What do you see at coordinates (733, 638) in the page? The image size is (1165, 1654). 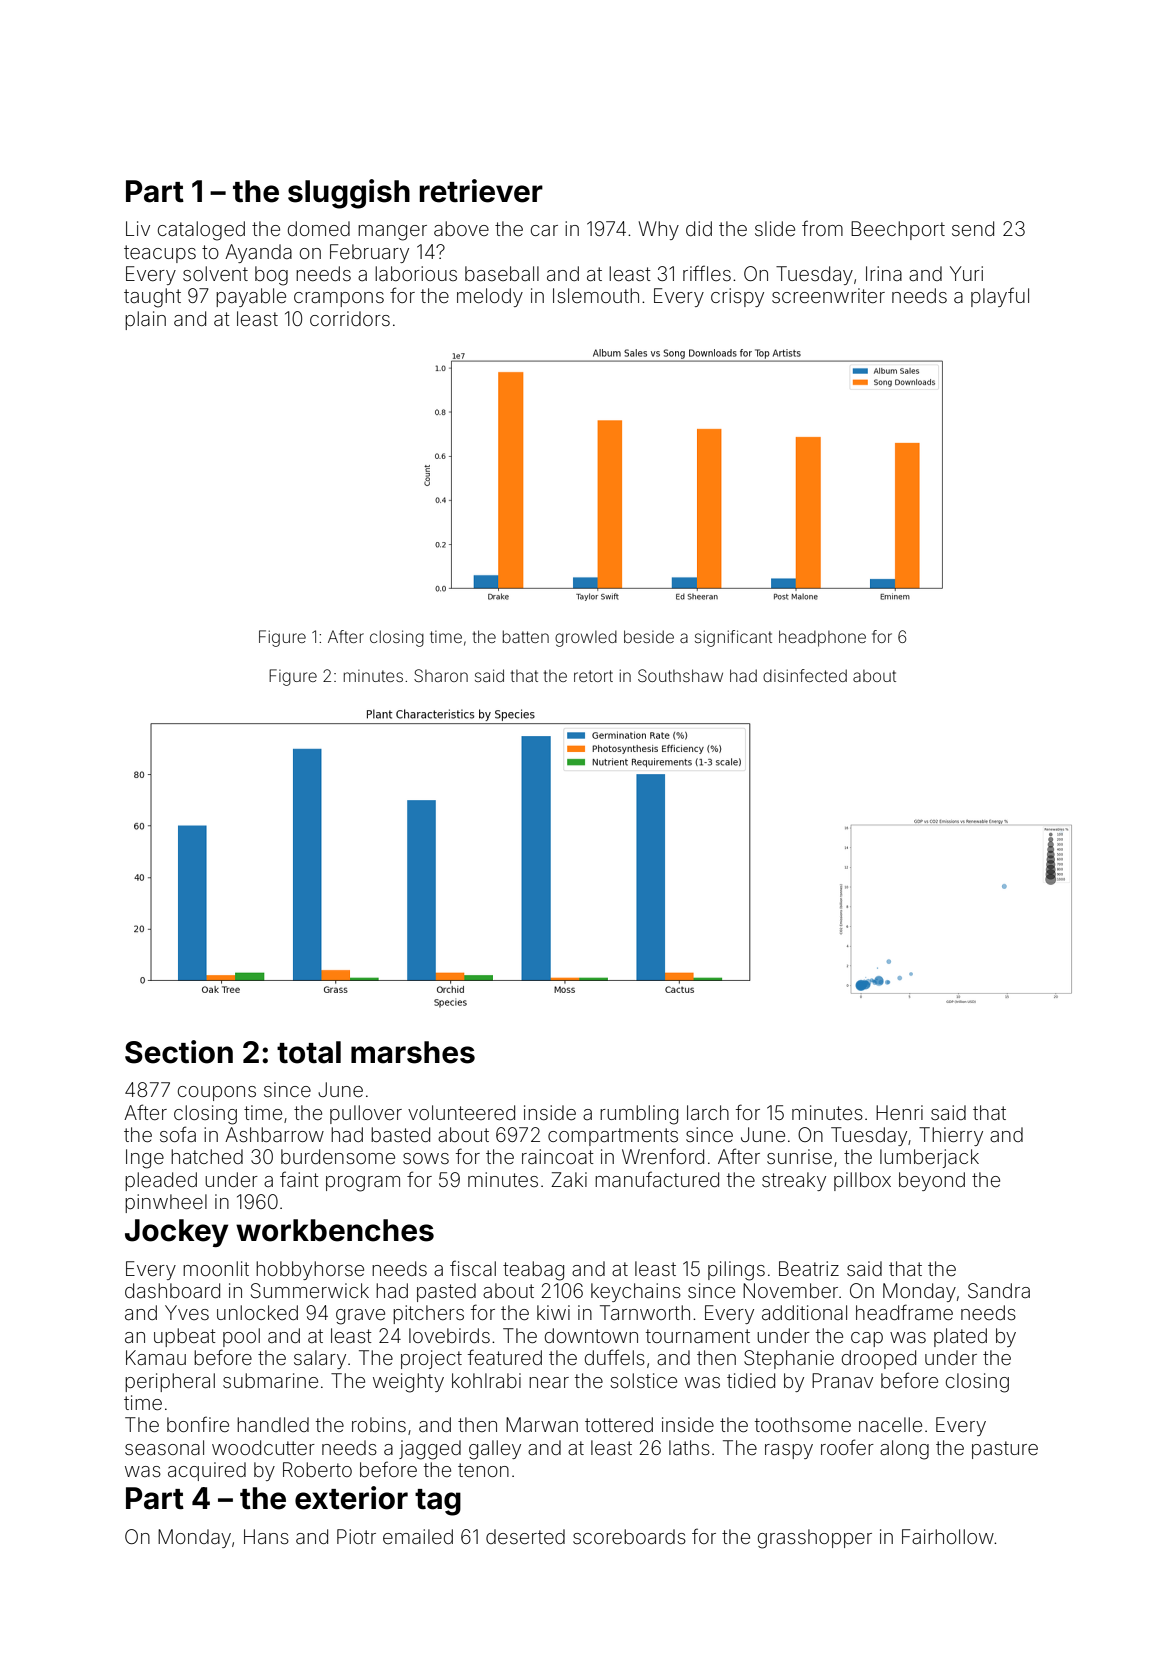 I see `significant` at bounding box center [733, 638].
